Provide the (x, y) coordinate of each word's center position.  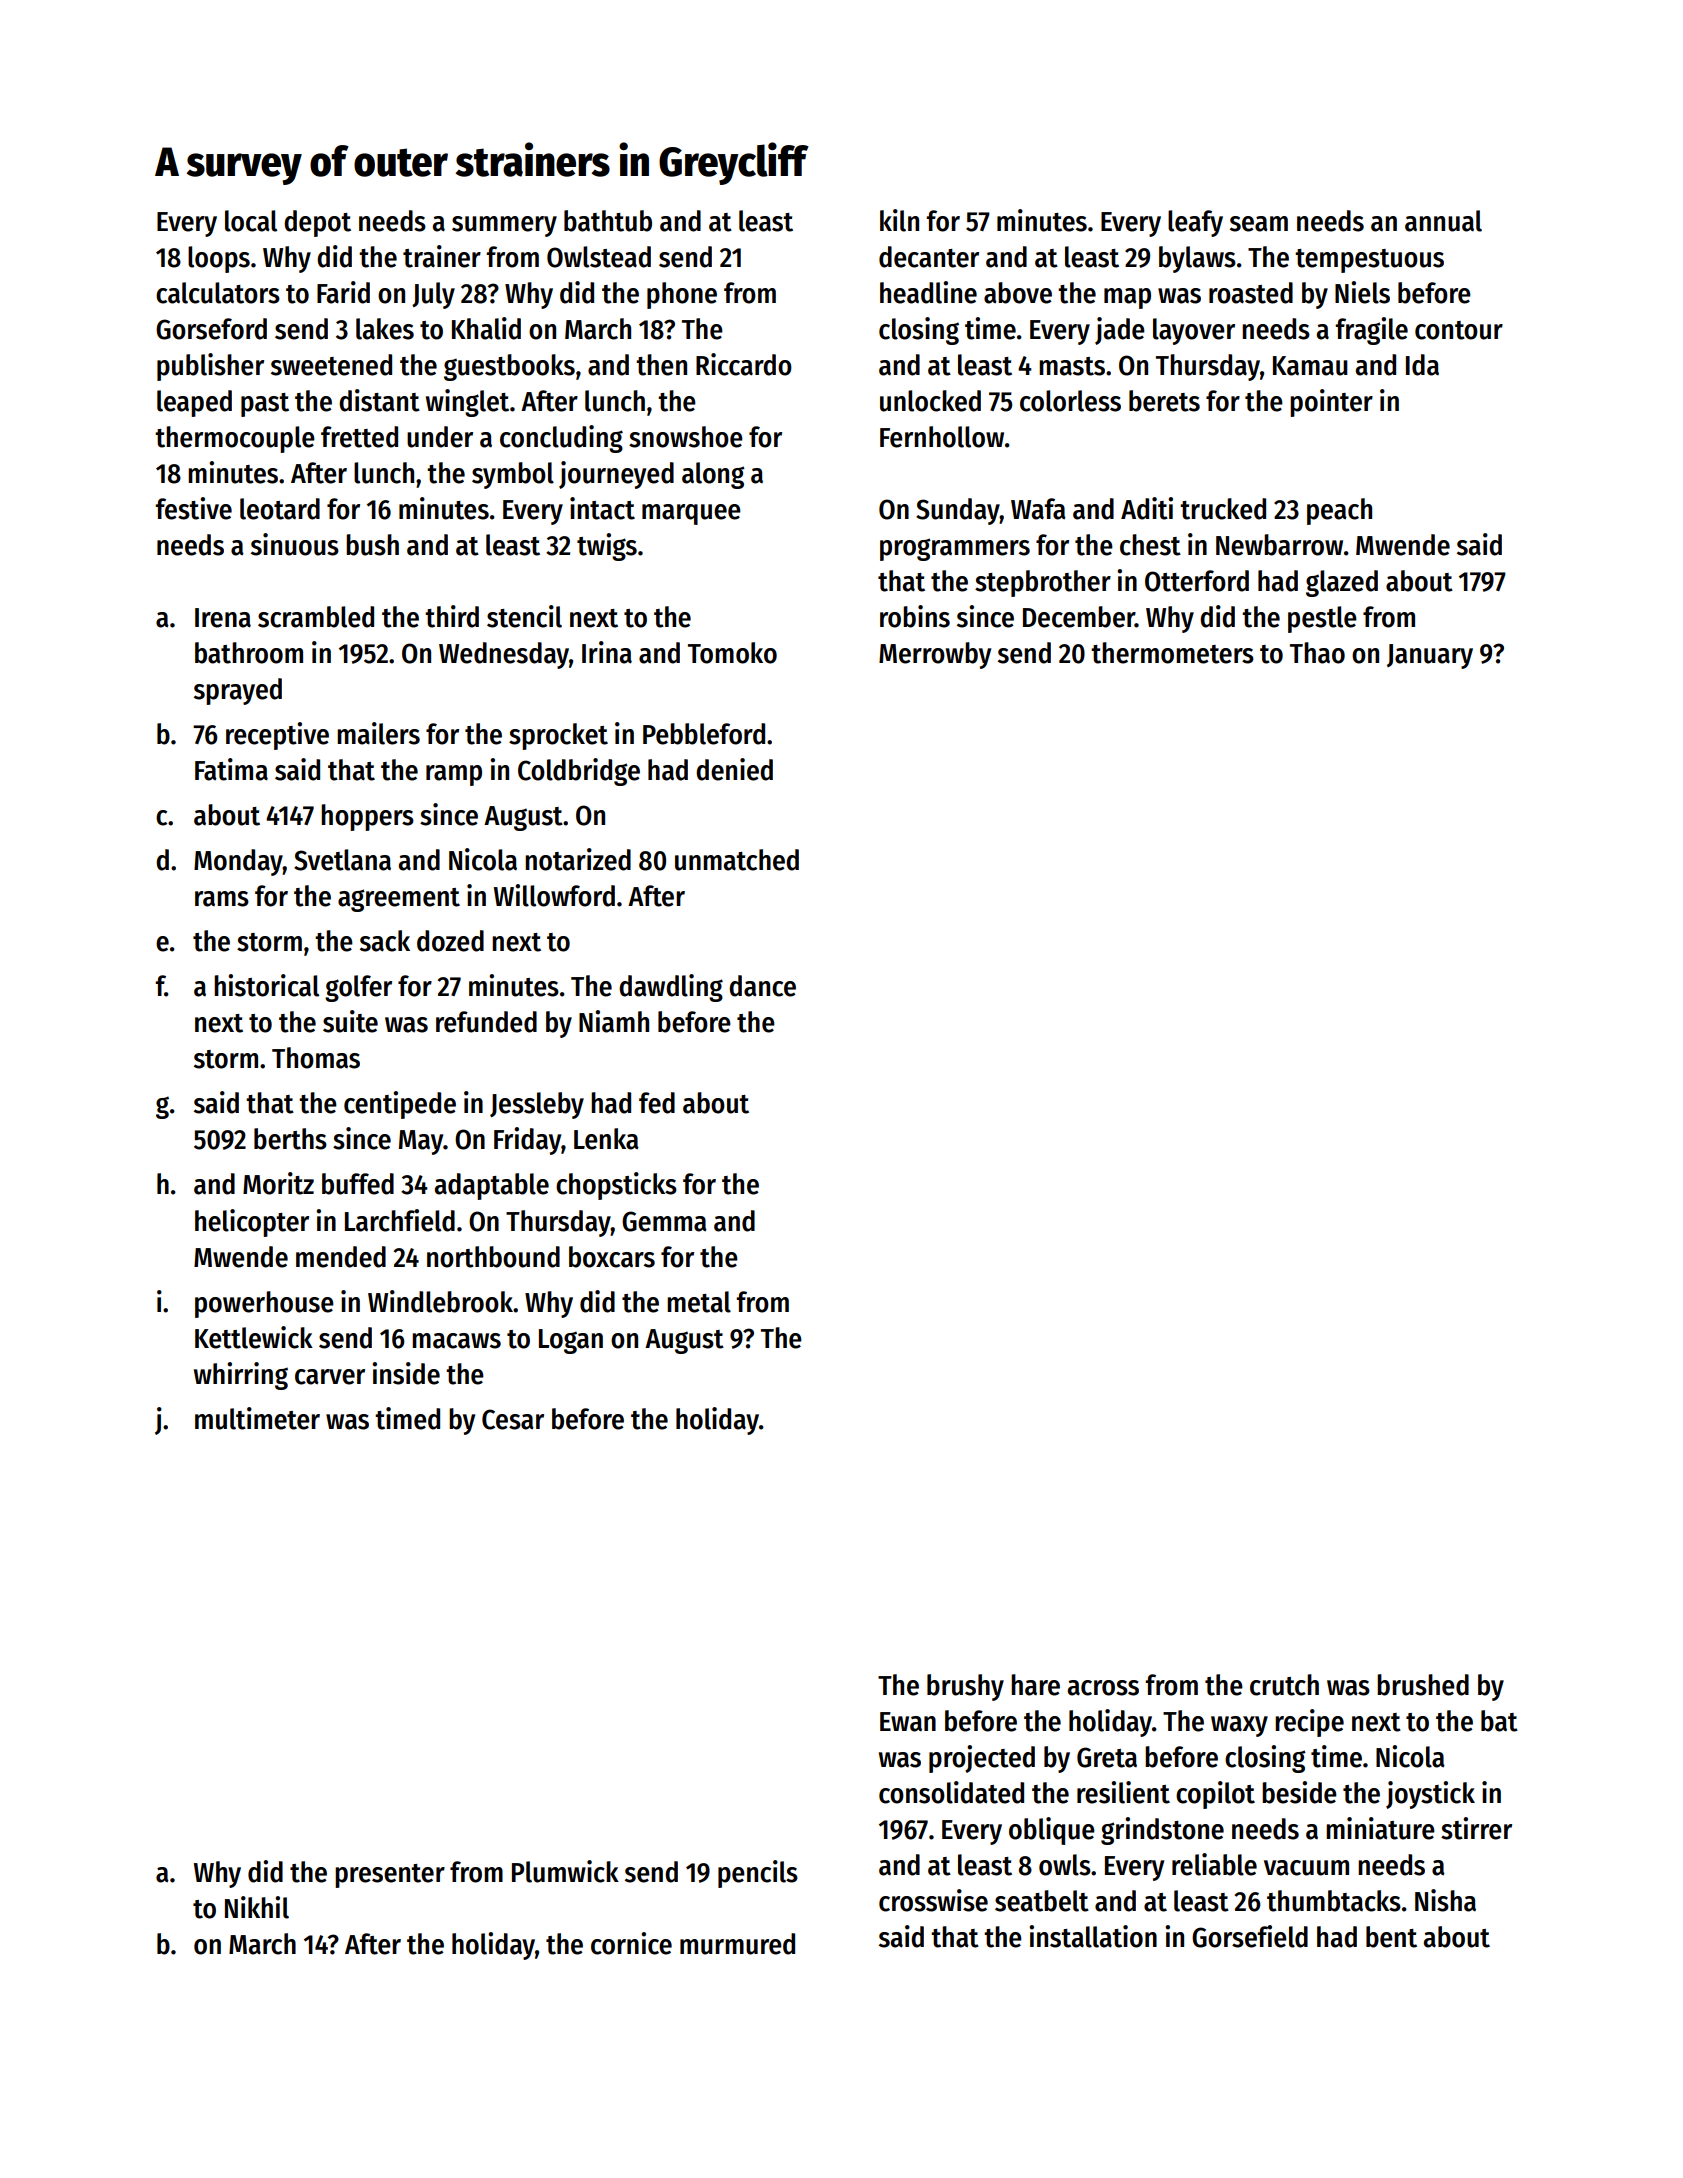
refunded (486, 1022)
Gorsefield (1250, 1936)
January (1430, 656)
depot (317, 223)
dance (762, 986)
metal (699, 1302)
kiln (899, 220)
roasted (1251, 293)
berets (1164, 401)
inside (406, 1373)
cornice (631, 1943)
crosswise (933, 1900)
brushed (1423, 1685)
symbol (513, 475)
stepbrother (1043, 583)
